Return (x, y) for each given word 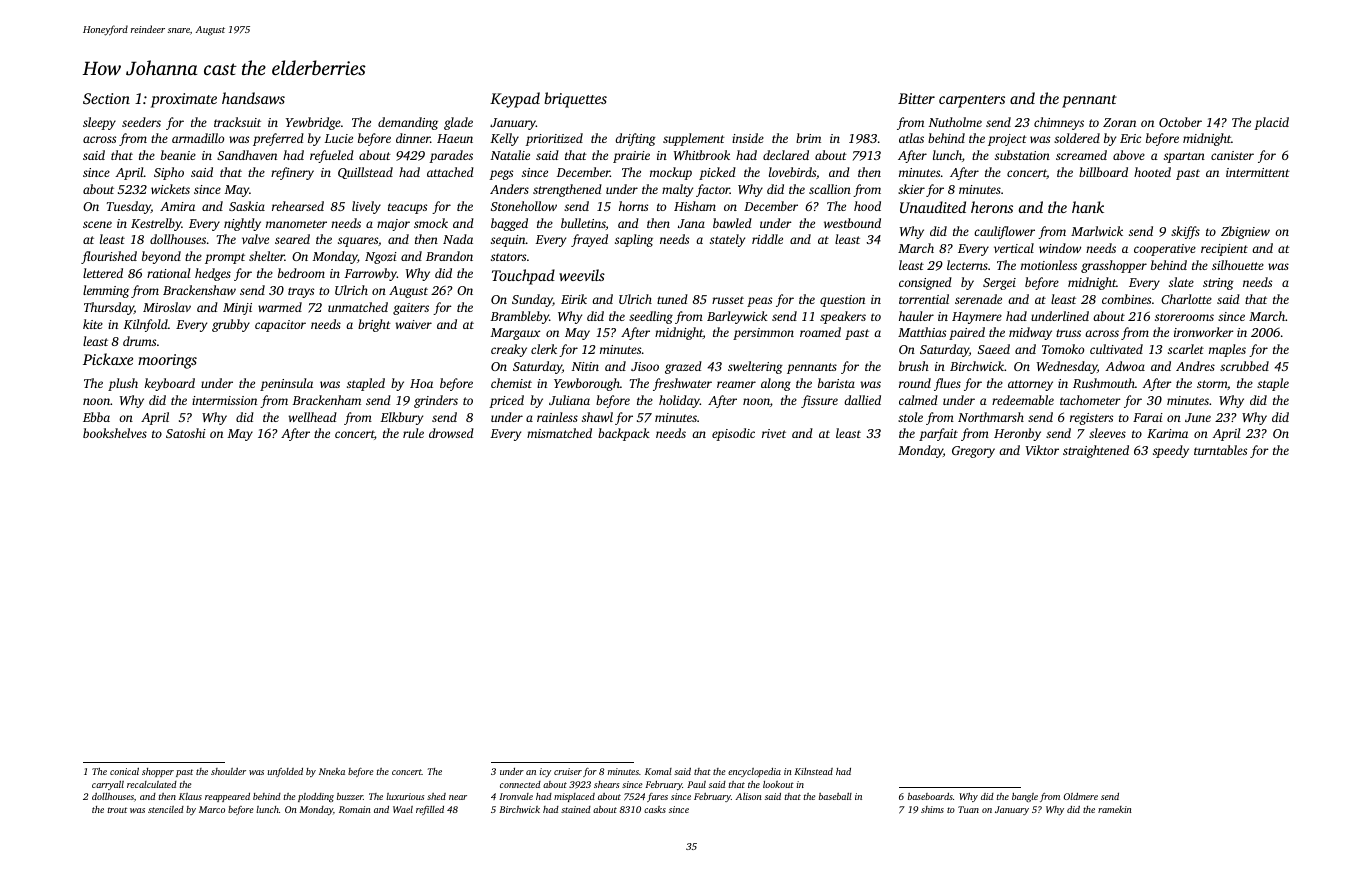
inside (748, 138)
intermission (224, 400)
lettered (103, 273)
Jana (691, 223)
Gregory (973, 452)
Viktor (1042, 450)
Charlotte (1186, 299)
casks (655, 809)
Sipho (169, 173)
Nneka (332, 771)
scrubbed (1244, 366)
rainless (557, 417)
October (1180, 122)
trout (117, 810)
